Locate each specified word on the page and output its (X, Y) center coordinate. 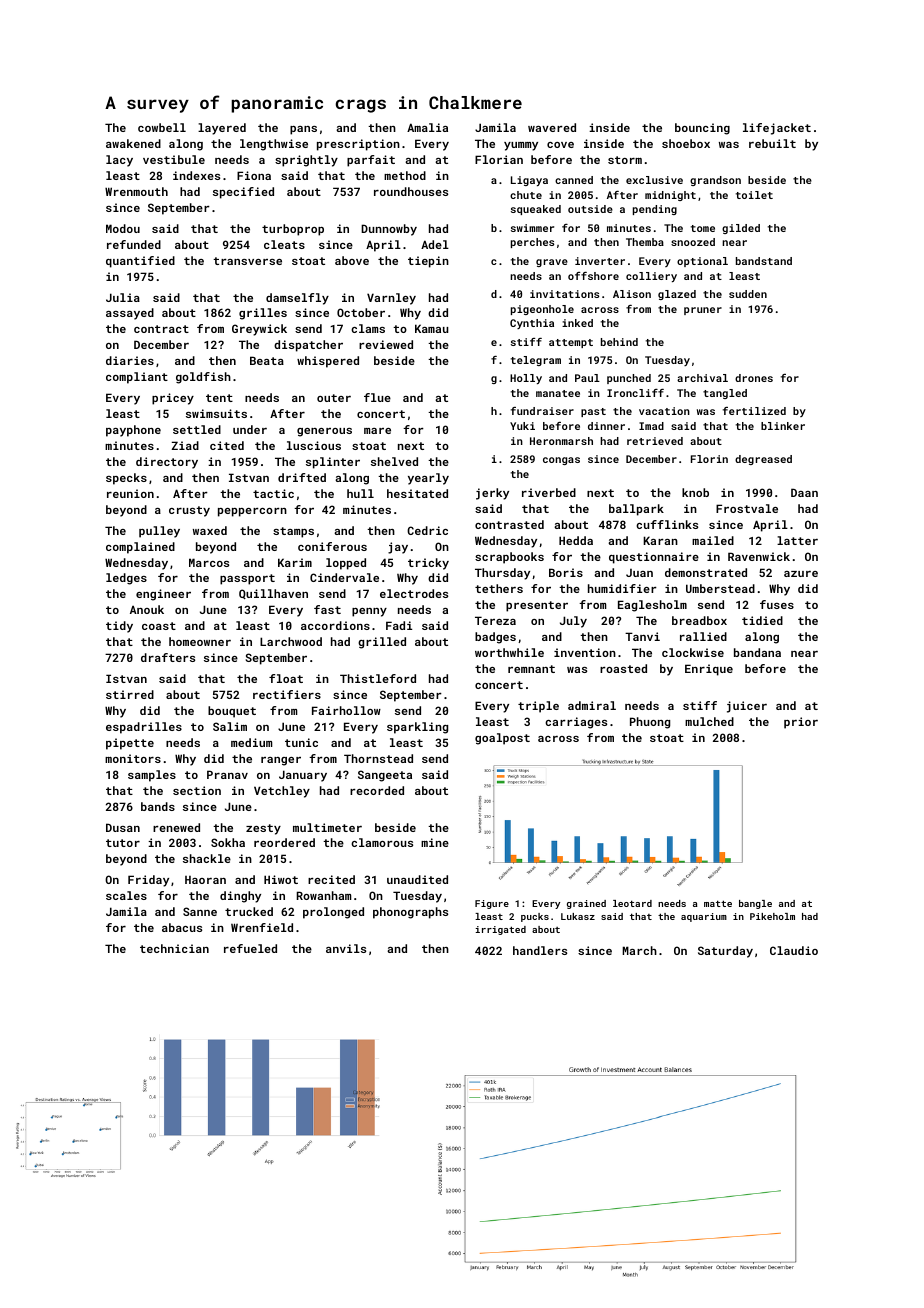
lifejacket (777, 129)
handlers (540, 950)
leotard (632, 903)
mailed (713, 540)
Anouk (147, 609)
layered (222, 129)
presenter (537, 606)
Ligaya (529, 181)
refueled (250, 948)
